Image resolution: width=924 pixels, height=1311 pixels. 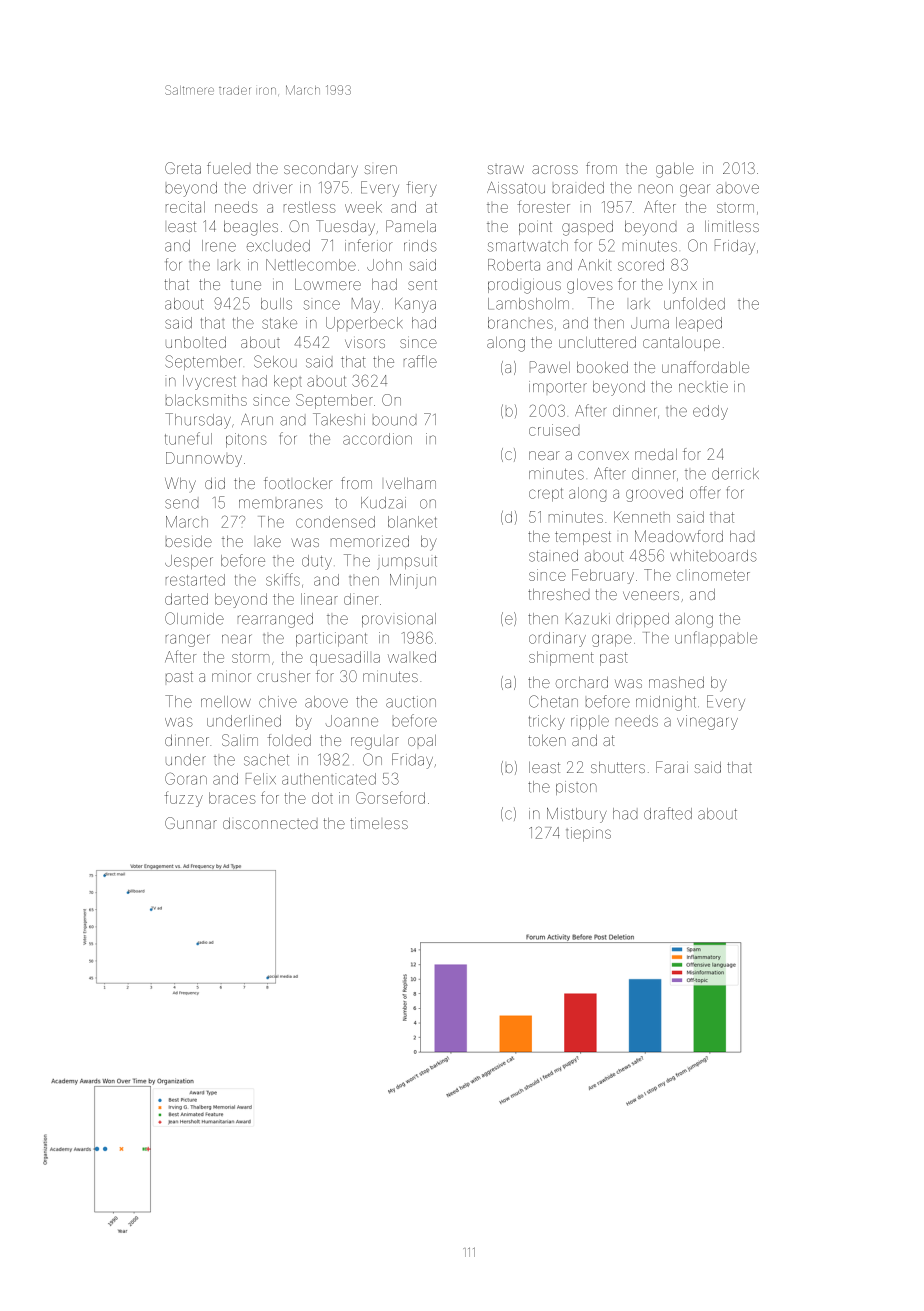 What do you see at coordinates (269, 541) in the screenshot?
I see `lake` at bounding box center [269, 541].
